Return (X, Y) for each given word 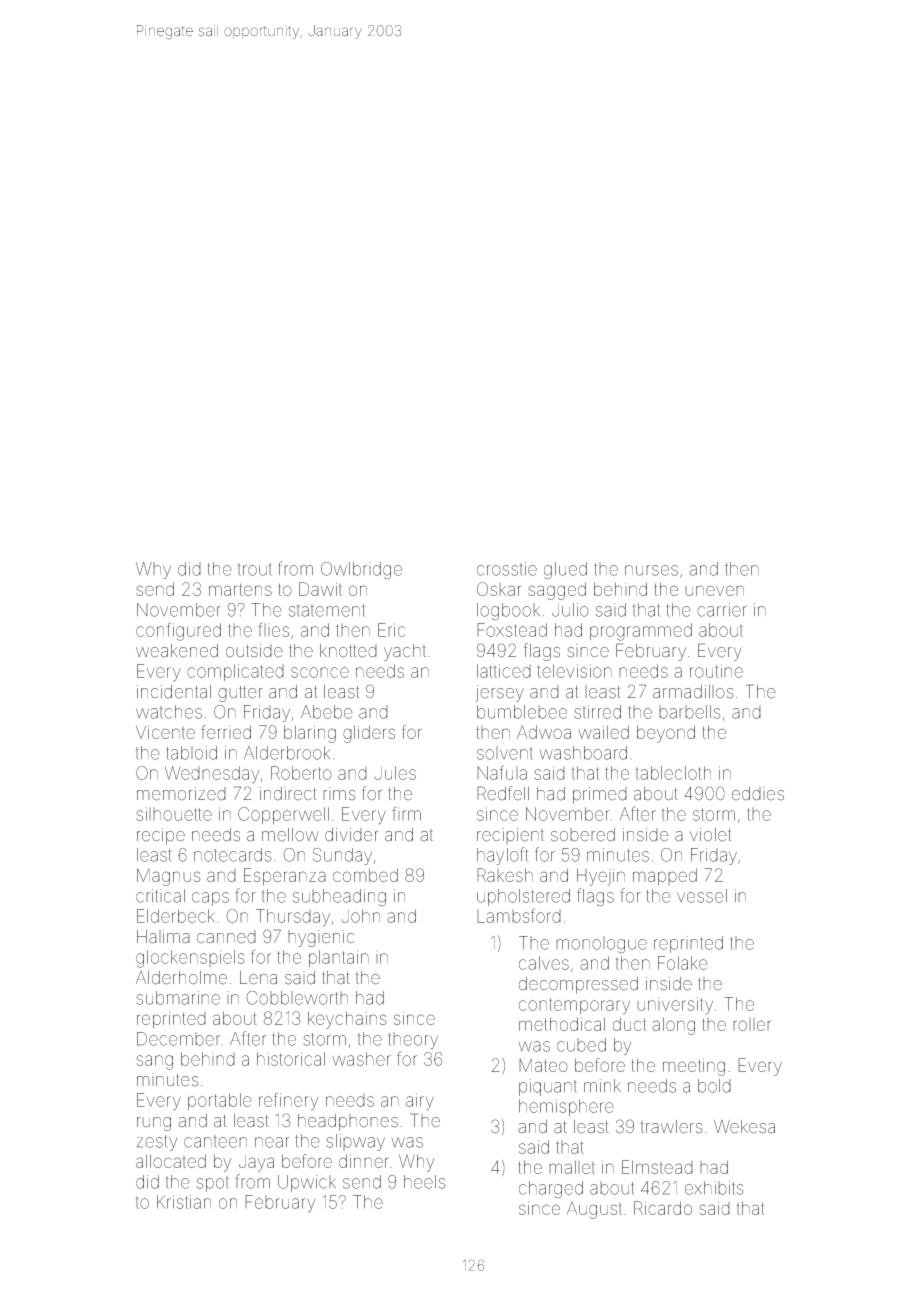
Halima (163, 937)
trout (255, 569)
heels (425, 1182)
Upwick (307, 1183)
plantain (339, 958)
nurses (651, 570)
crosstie (507, 569)
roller (752, 1024)
